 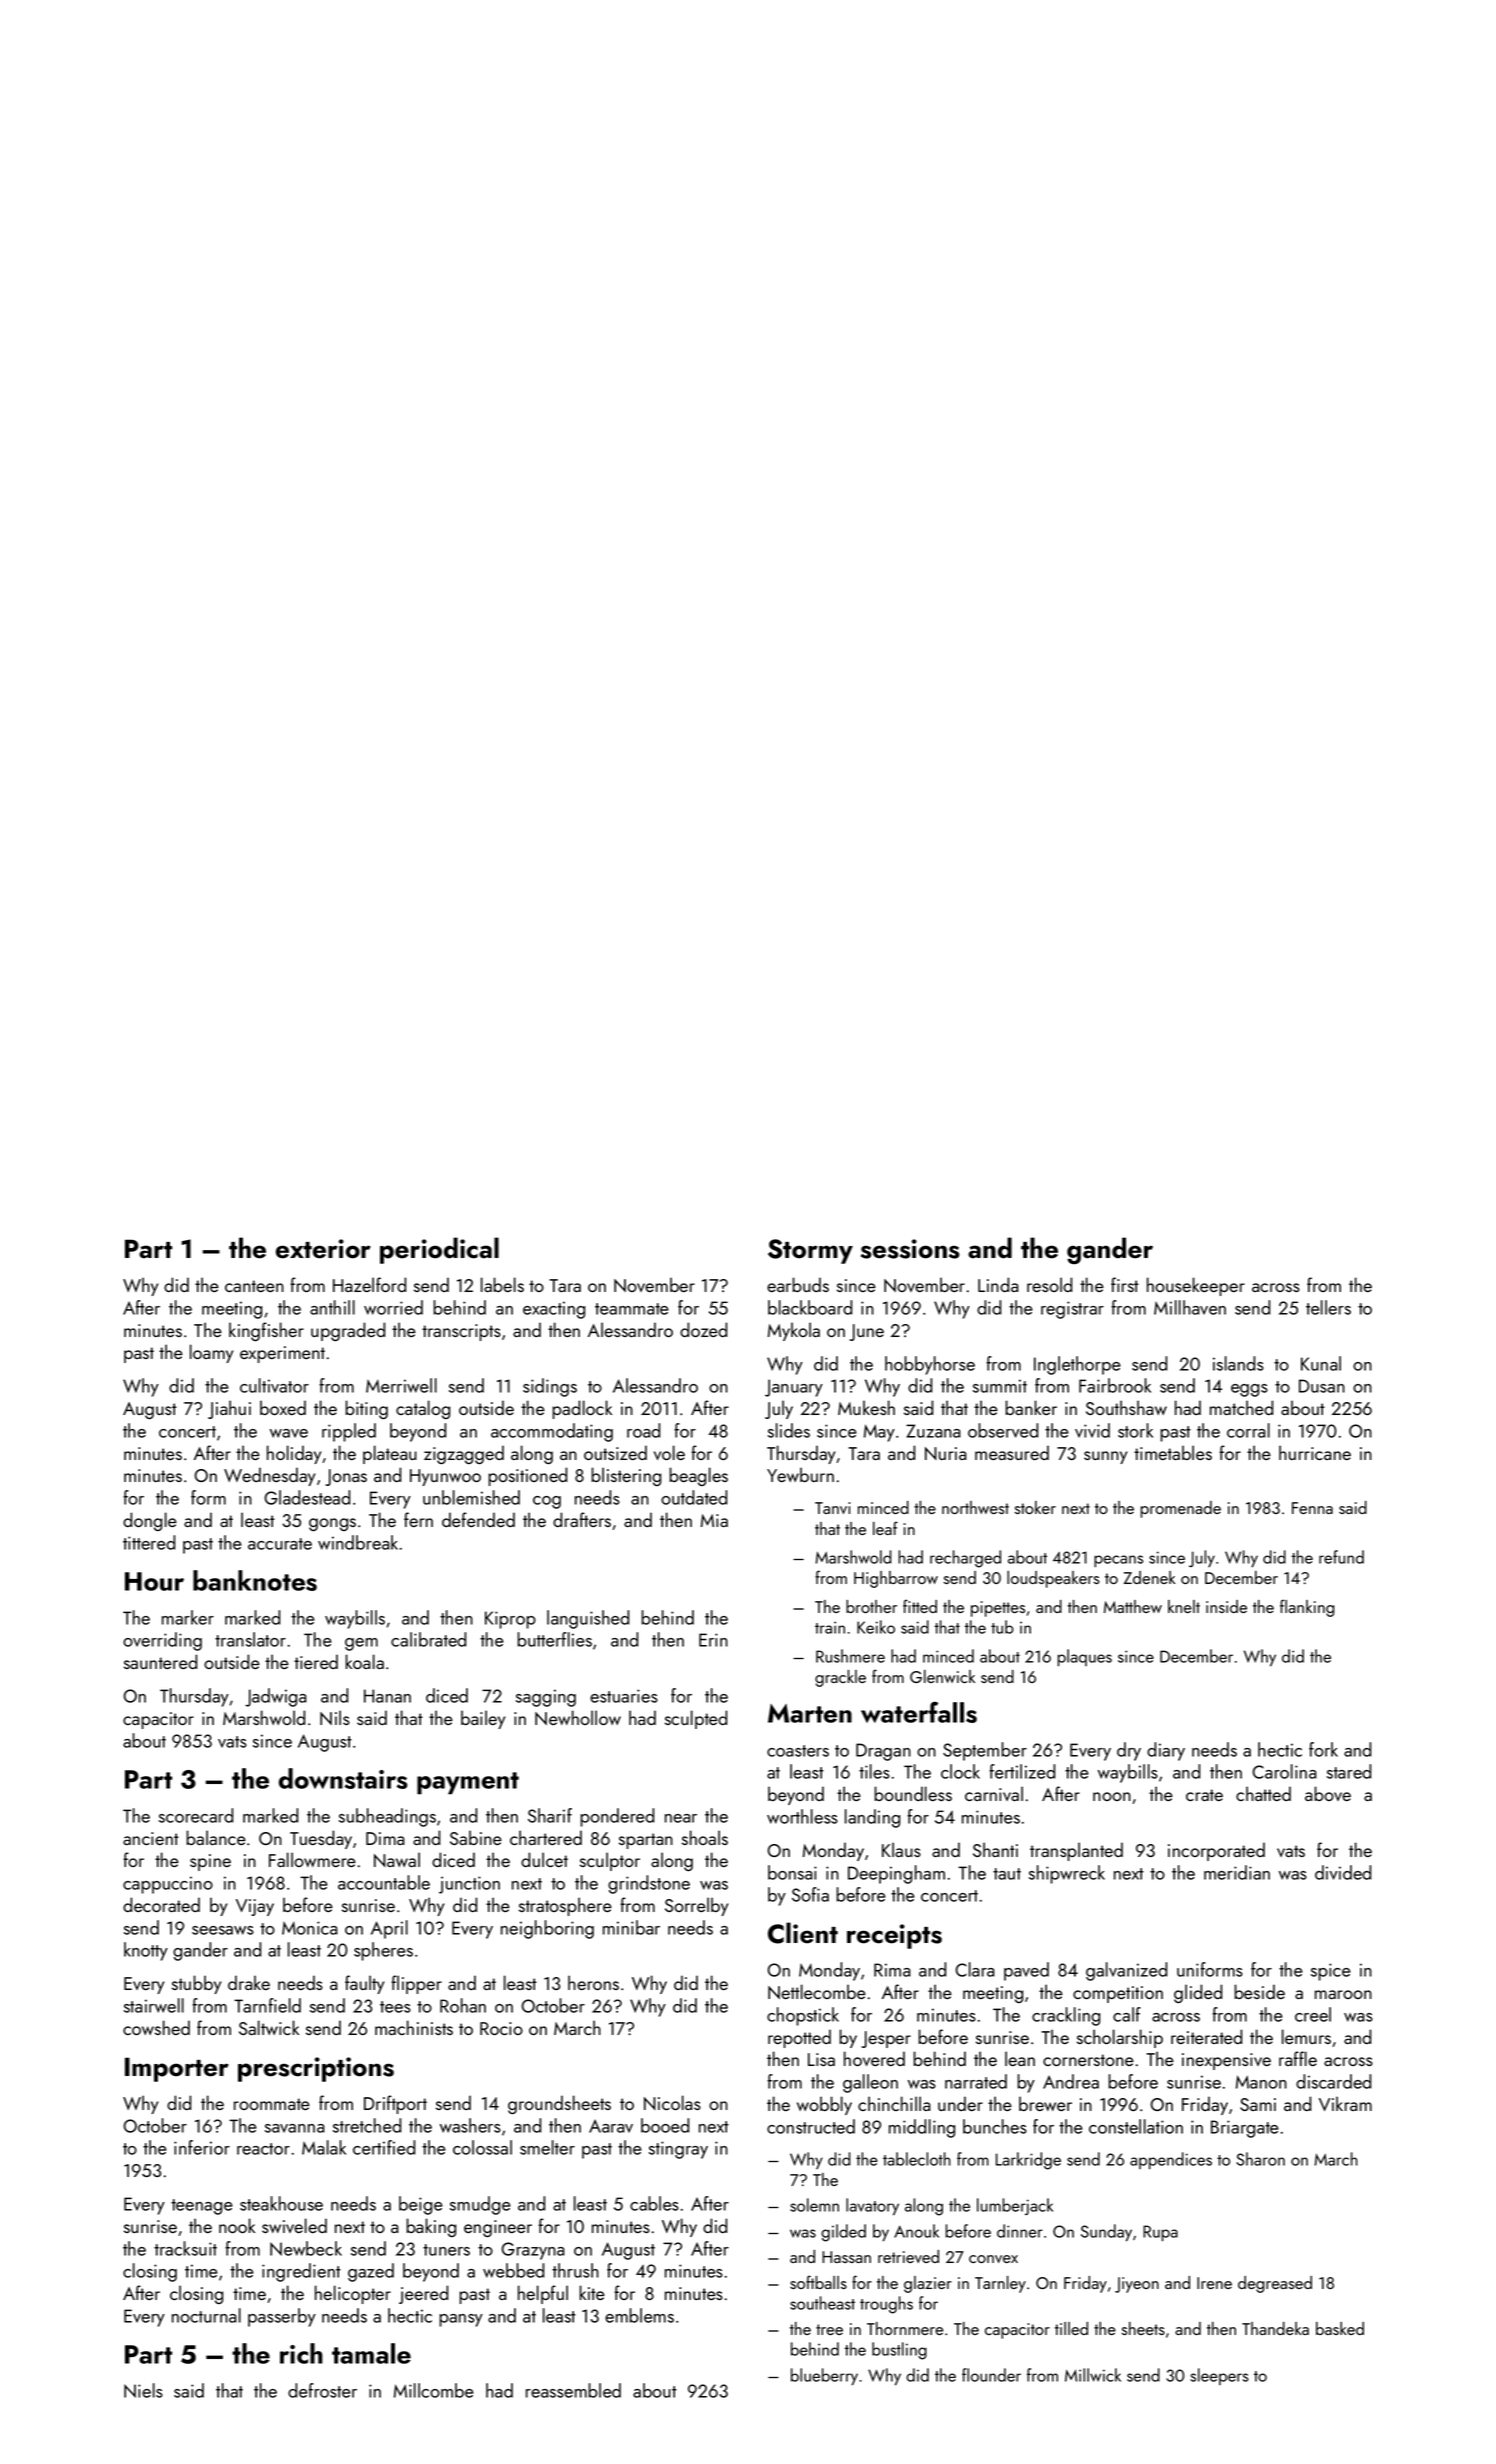 I want to click on promenade, so click(x=1181, y=1509).
